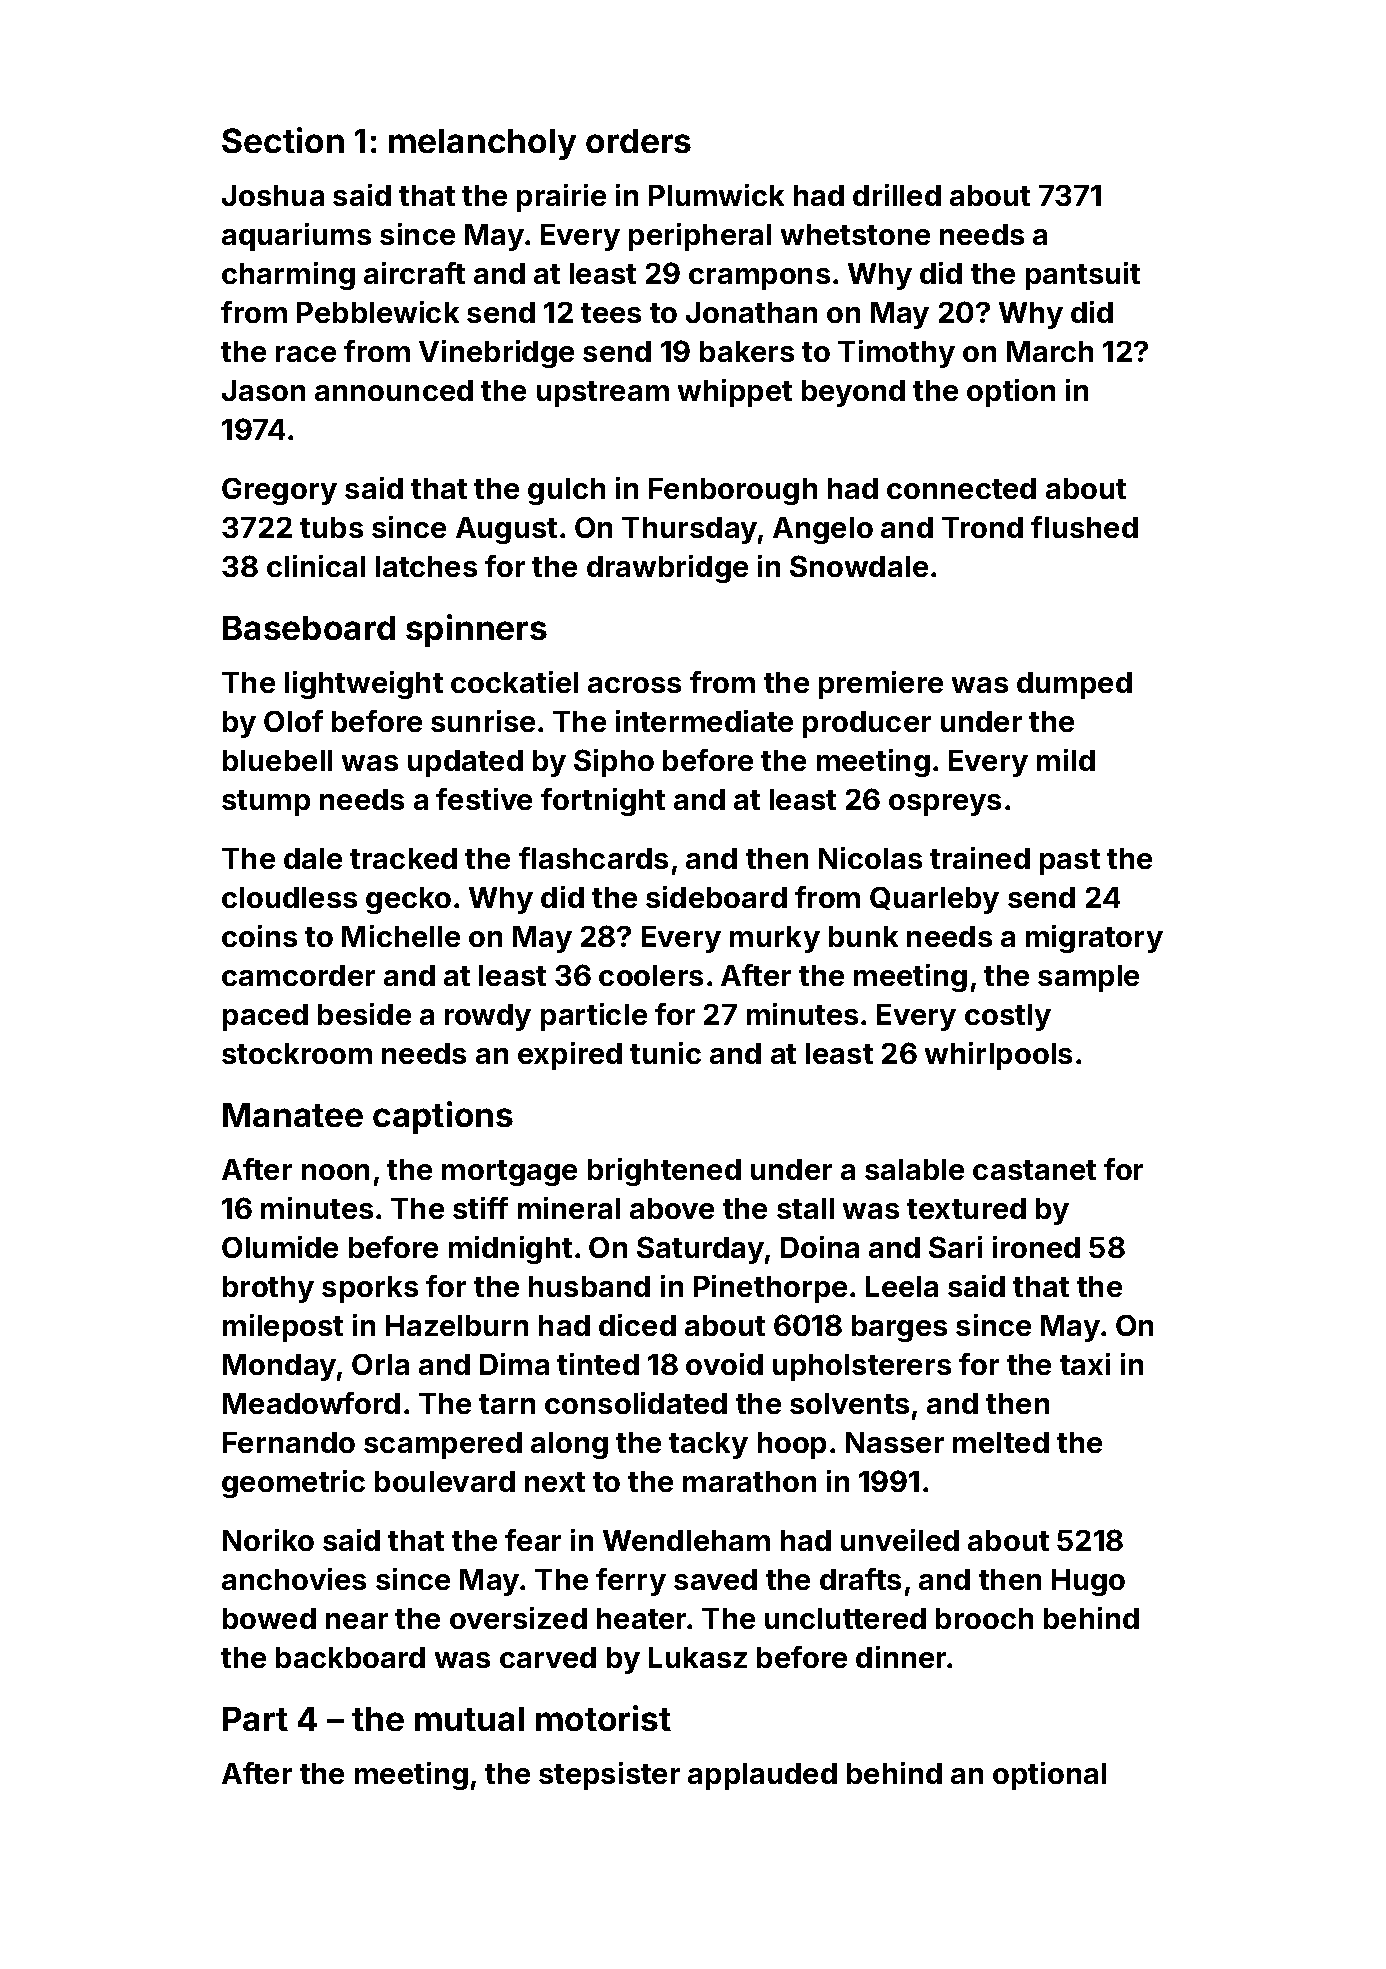 The height and width of the document is (1969, 1386). I want to click on drilled, so click(897, 195).
